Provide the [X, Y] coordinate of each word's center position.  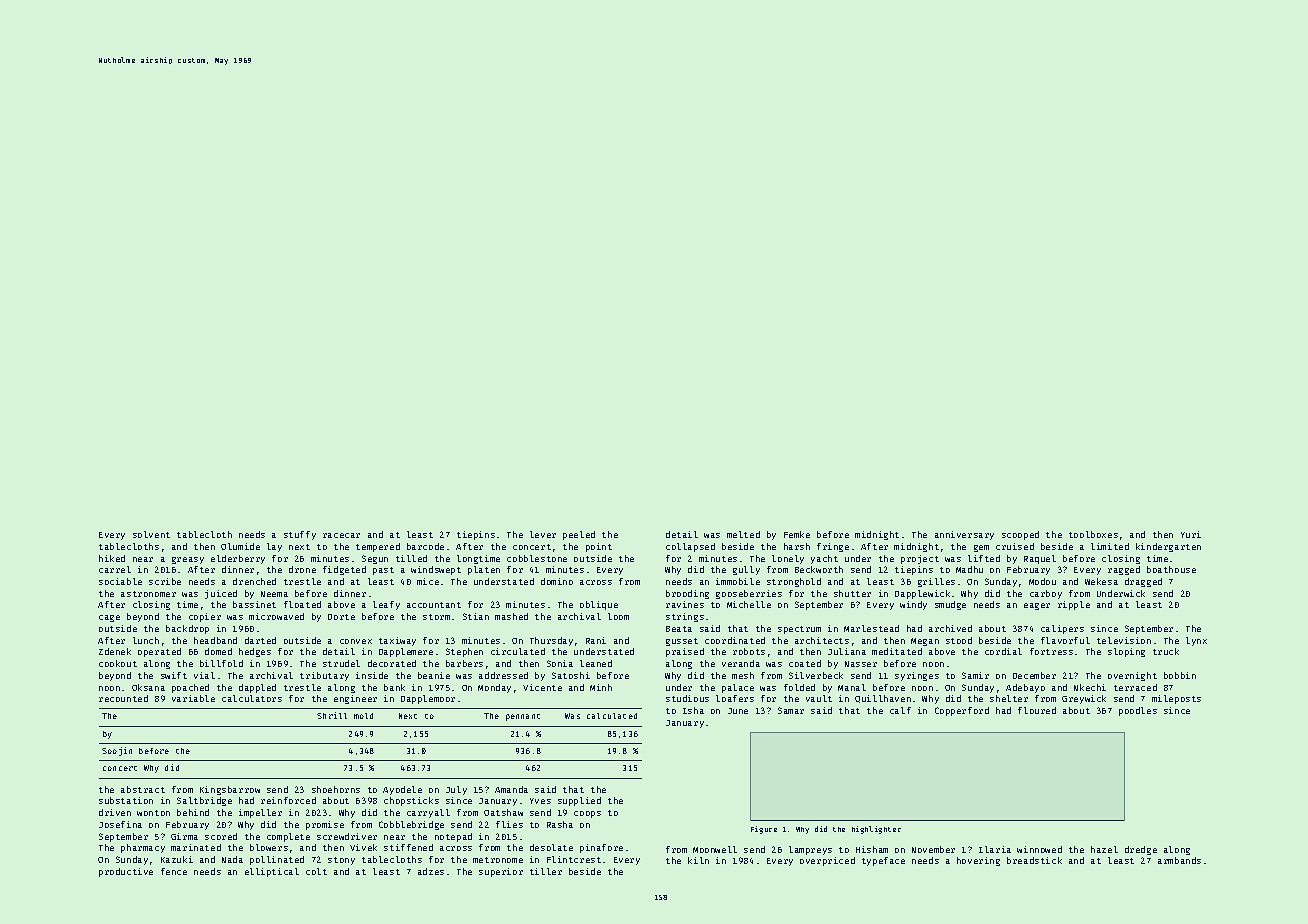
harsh [797, 546]
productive [126, 872]
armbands [1179, 860]
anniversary [964, 535]
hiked [112, 558]
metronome [498, 860]
